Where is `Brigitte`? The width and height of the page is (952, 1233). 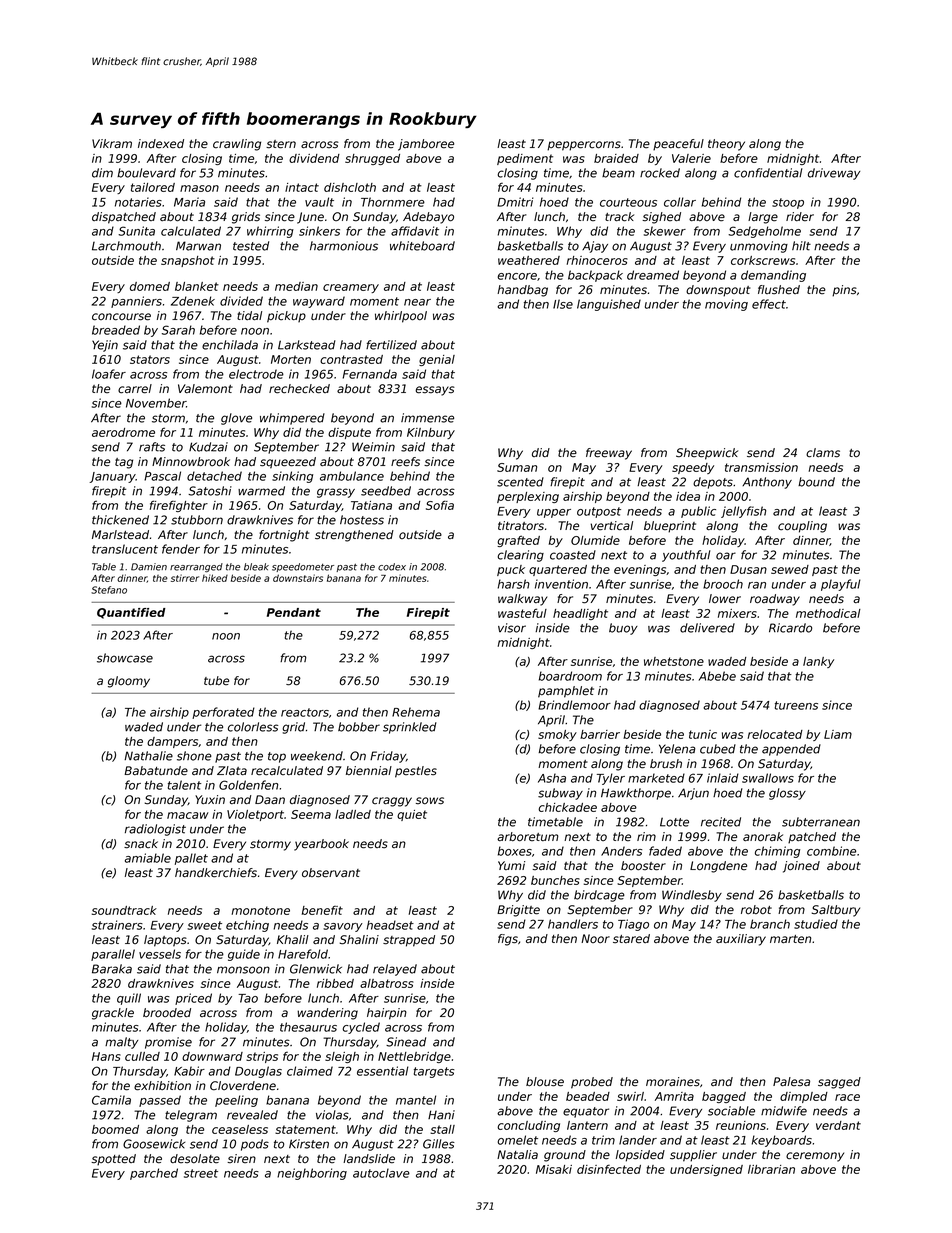 Brigitte is located at coordinates (518, 911).
